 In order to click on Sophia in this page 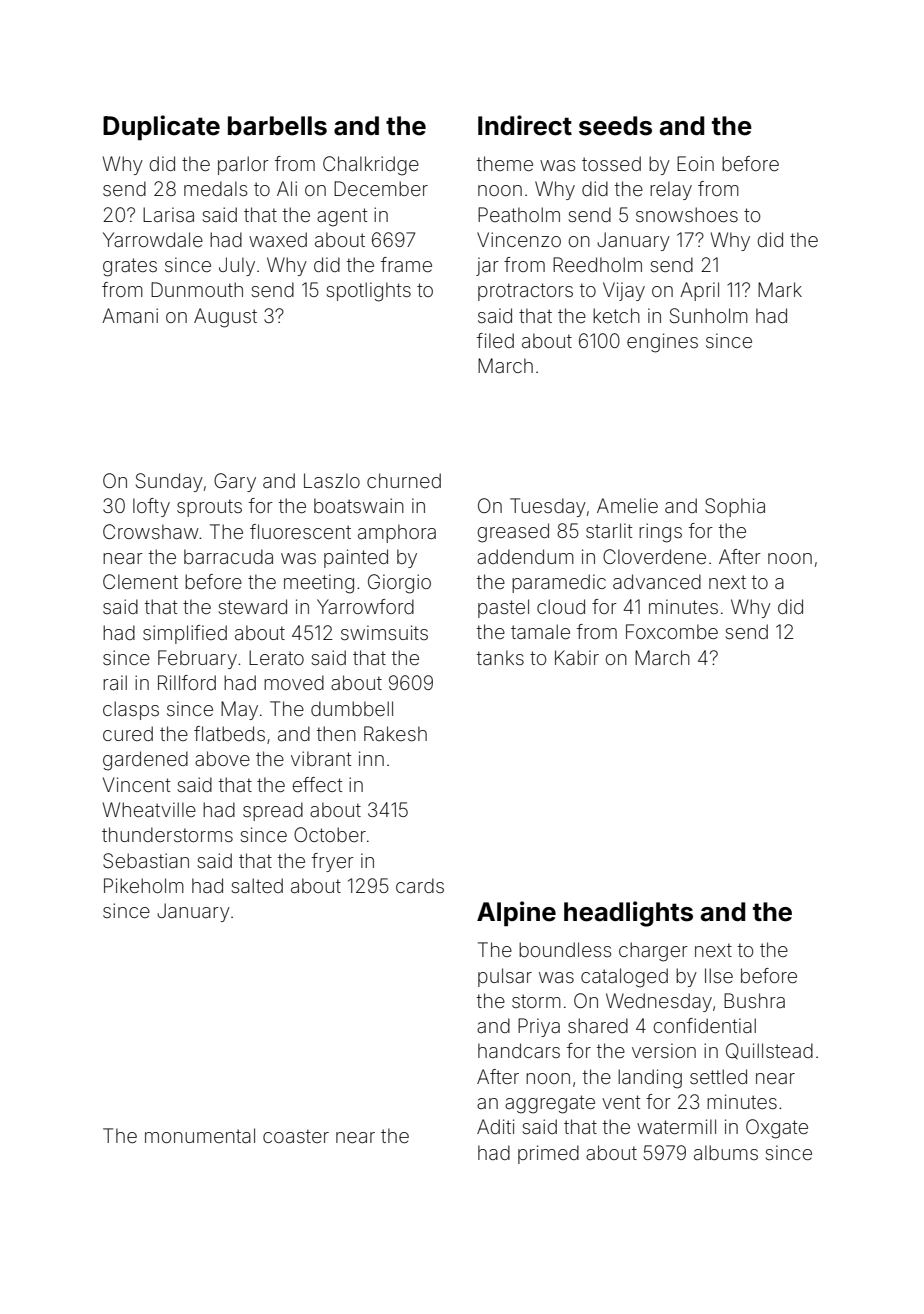, I will do `click(735, 507)`.
